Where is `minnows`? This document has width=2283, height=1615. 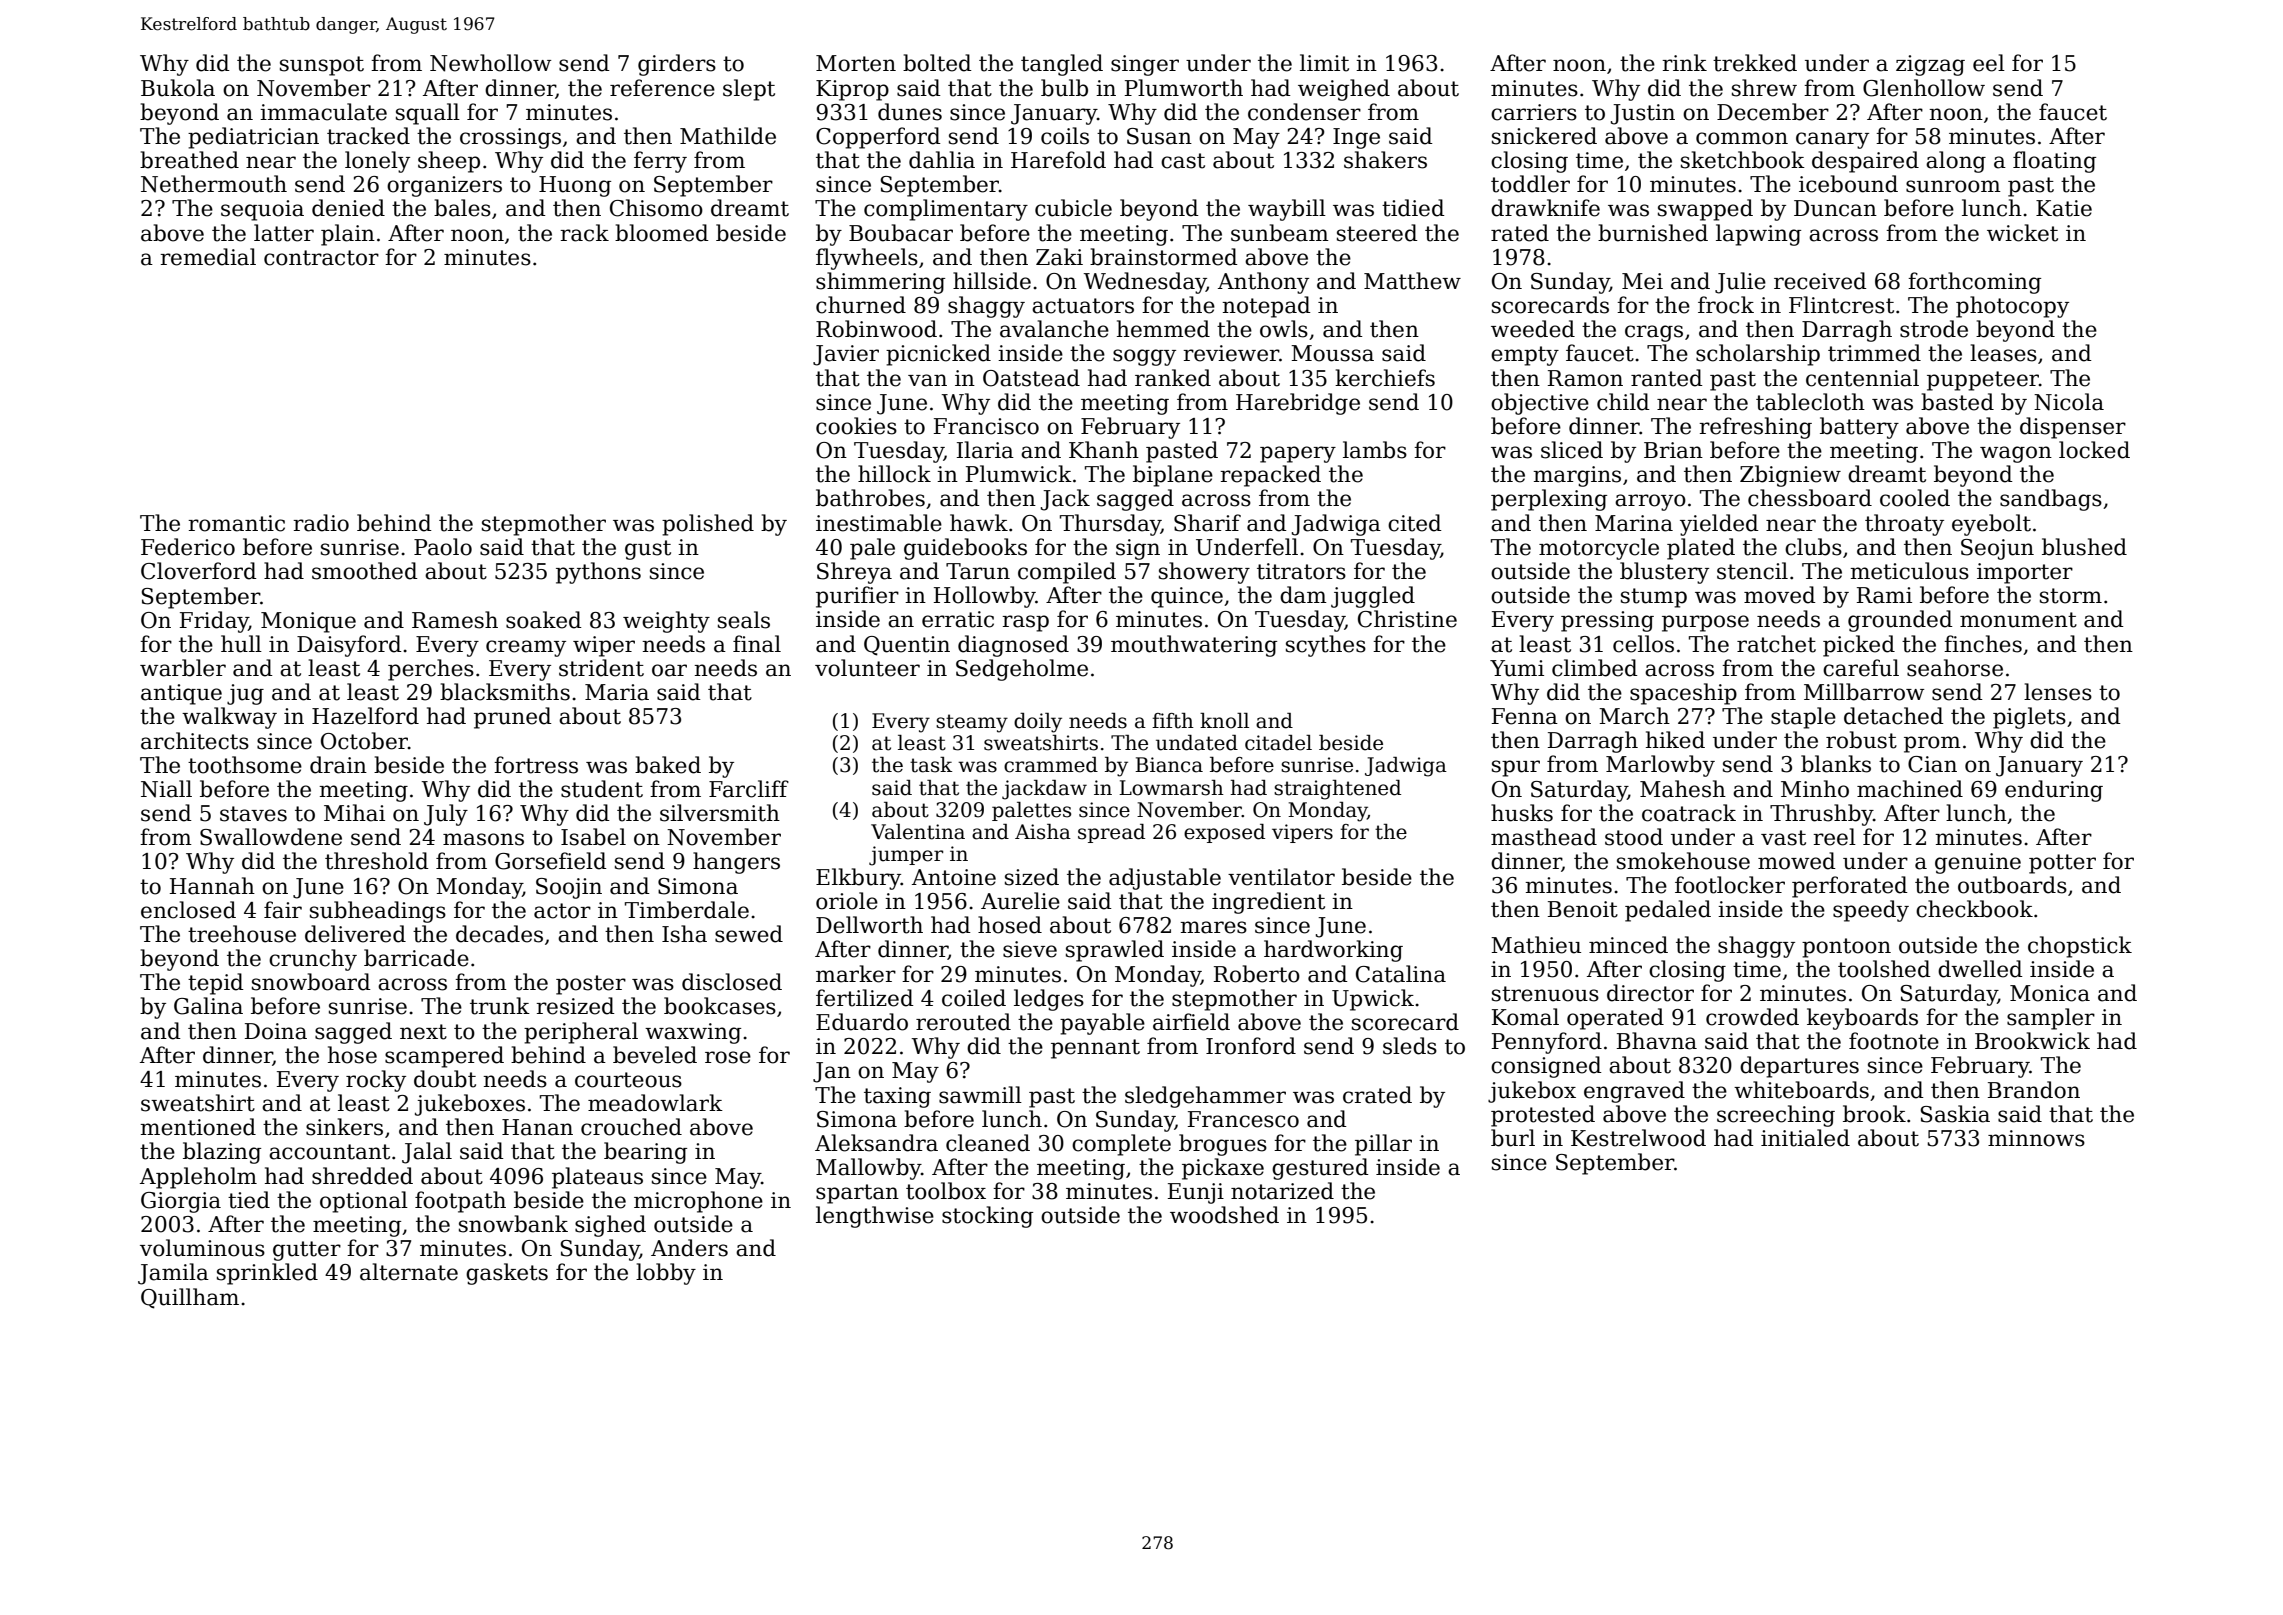 minnows is located at coordinates (2036, 1138).
